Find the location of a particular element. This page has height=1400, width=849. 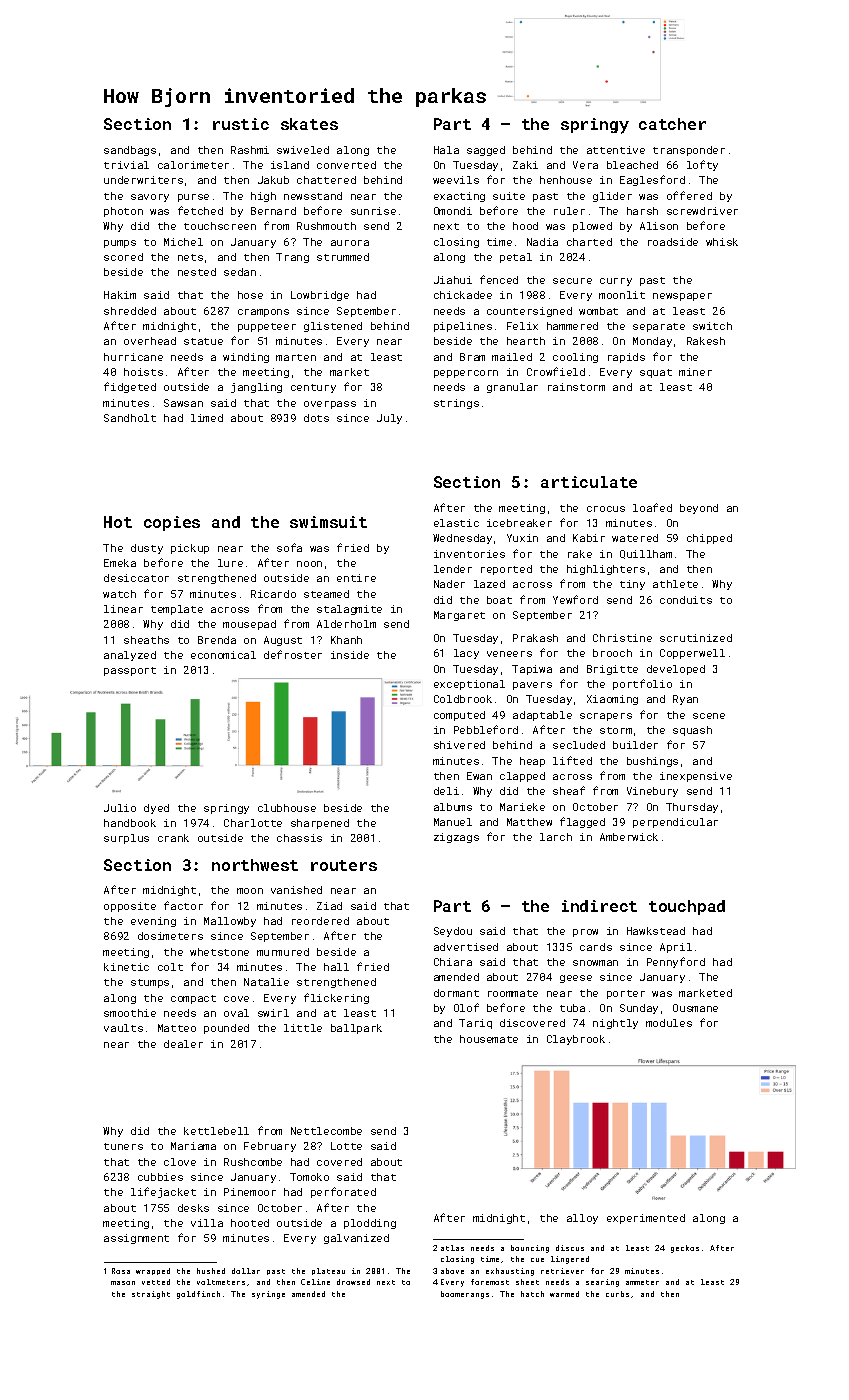

Rushcombe is located at coordinates (253, 1162).
